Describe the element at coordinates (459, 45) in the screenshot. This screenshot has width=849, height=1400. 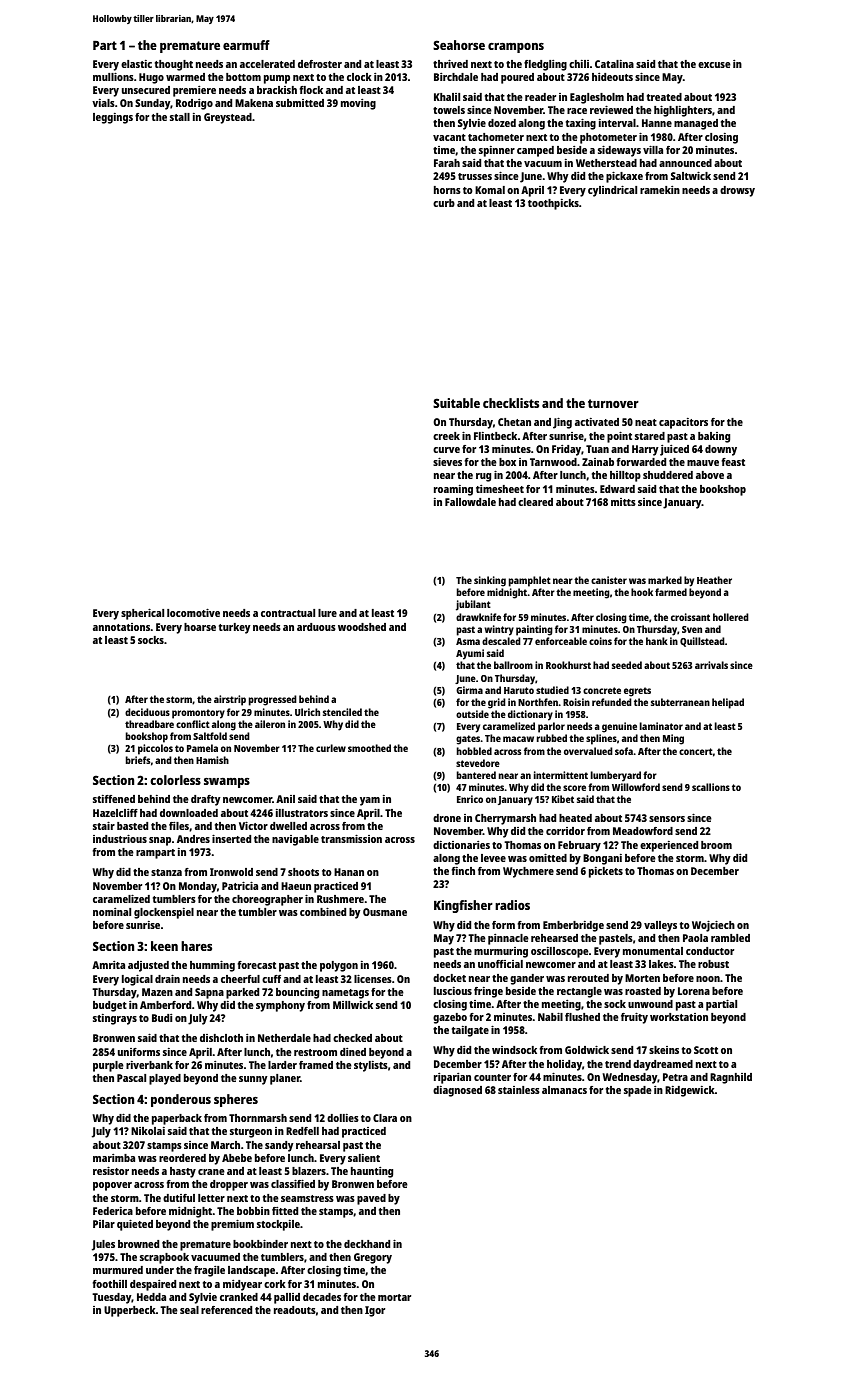
I see `Seahorse` at that location.
